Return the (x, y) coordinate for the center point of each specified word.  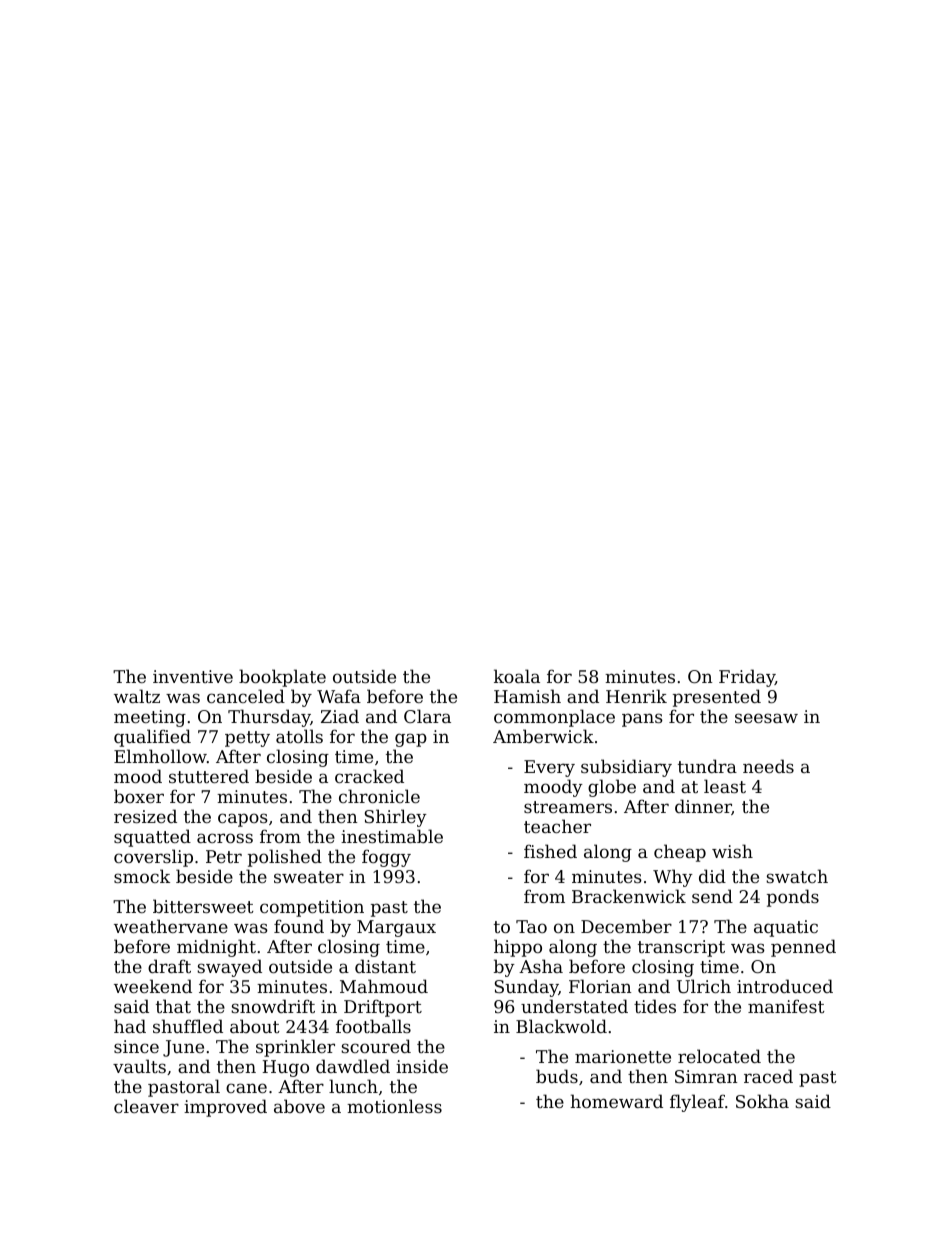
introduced (785, 986)
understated (574, 1006)
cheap (680, 853)
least (725, 786)
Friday (747, 678)
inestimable (392, 836)
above (299, 1106)
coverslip (153, 858)
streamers (568, 807)
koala (517, 676)
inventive (193, 676)
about (255, 1026)
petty (247, 739)
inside (422, 1066)
